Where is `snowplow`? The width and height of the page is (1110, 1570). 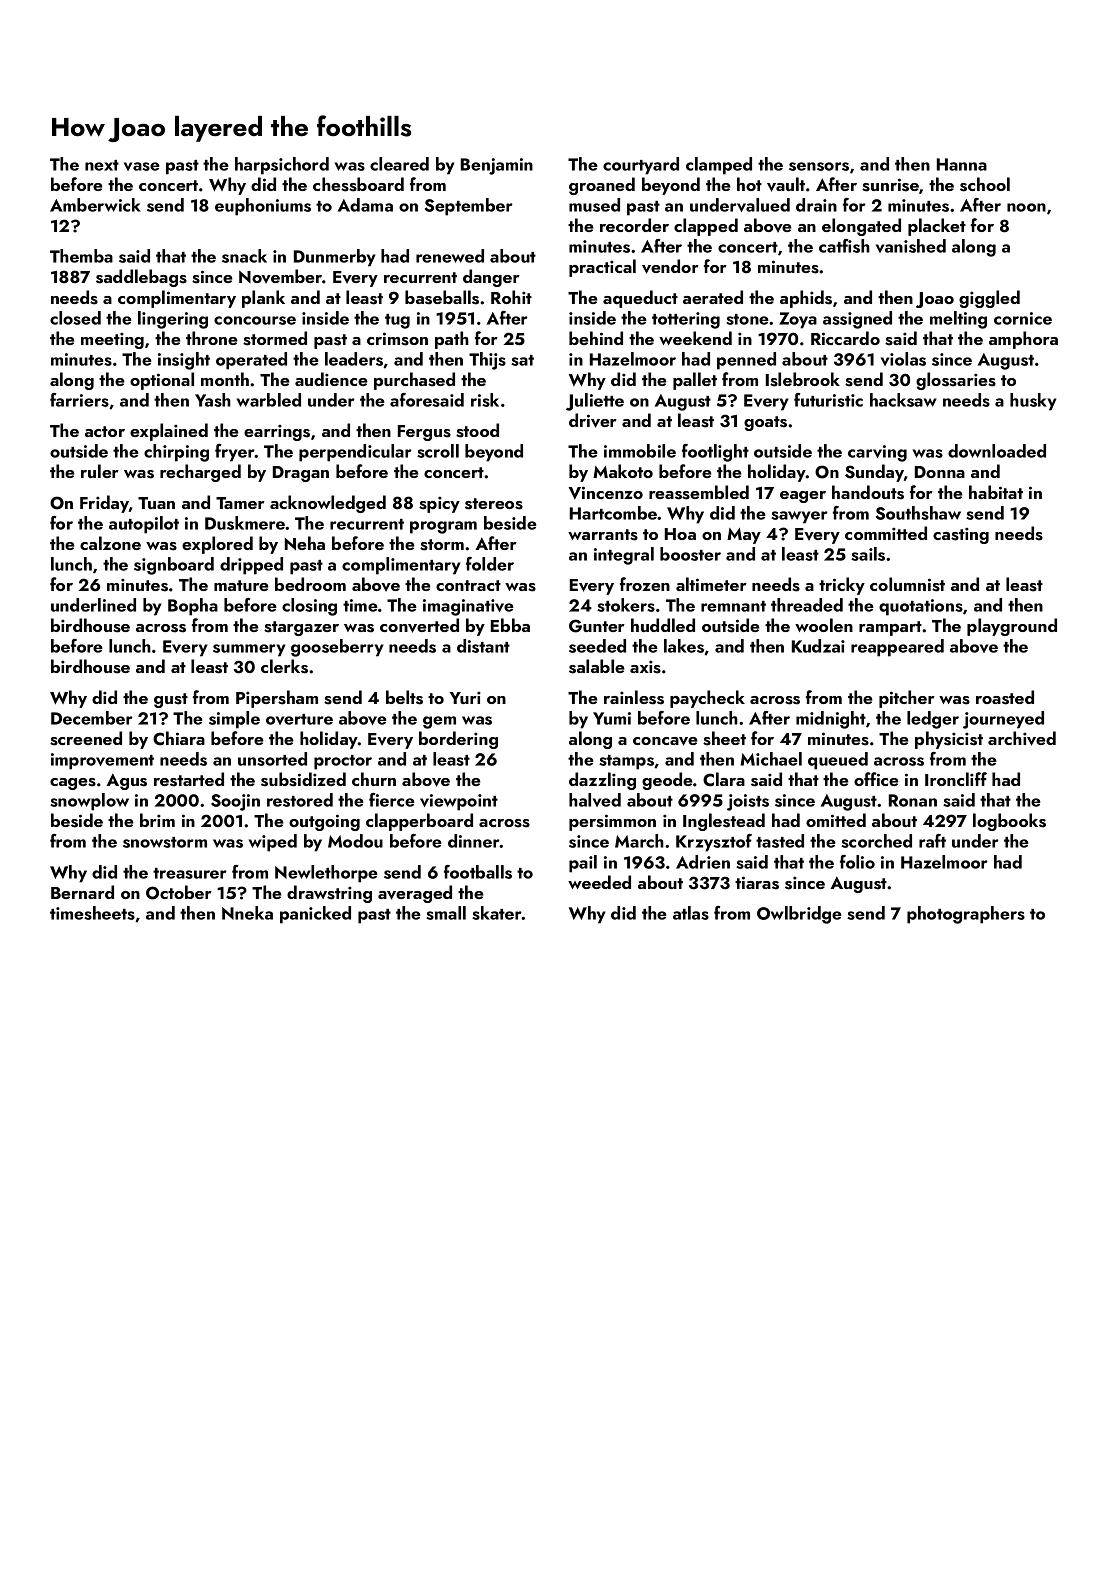 snowplow is located at coordinates (89, 802).
